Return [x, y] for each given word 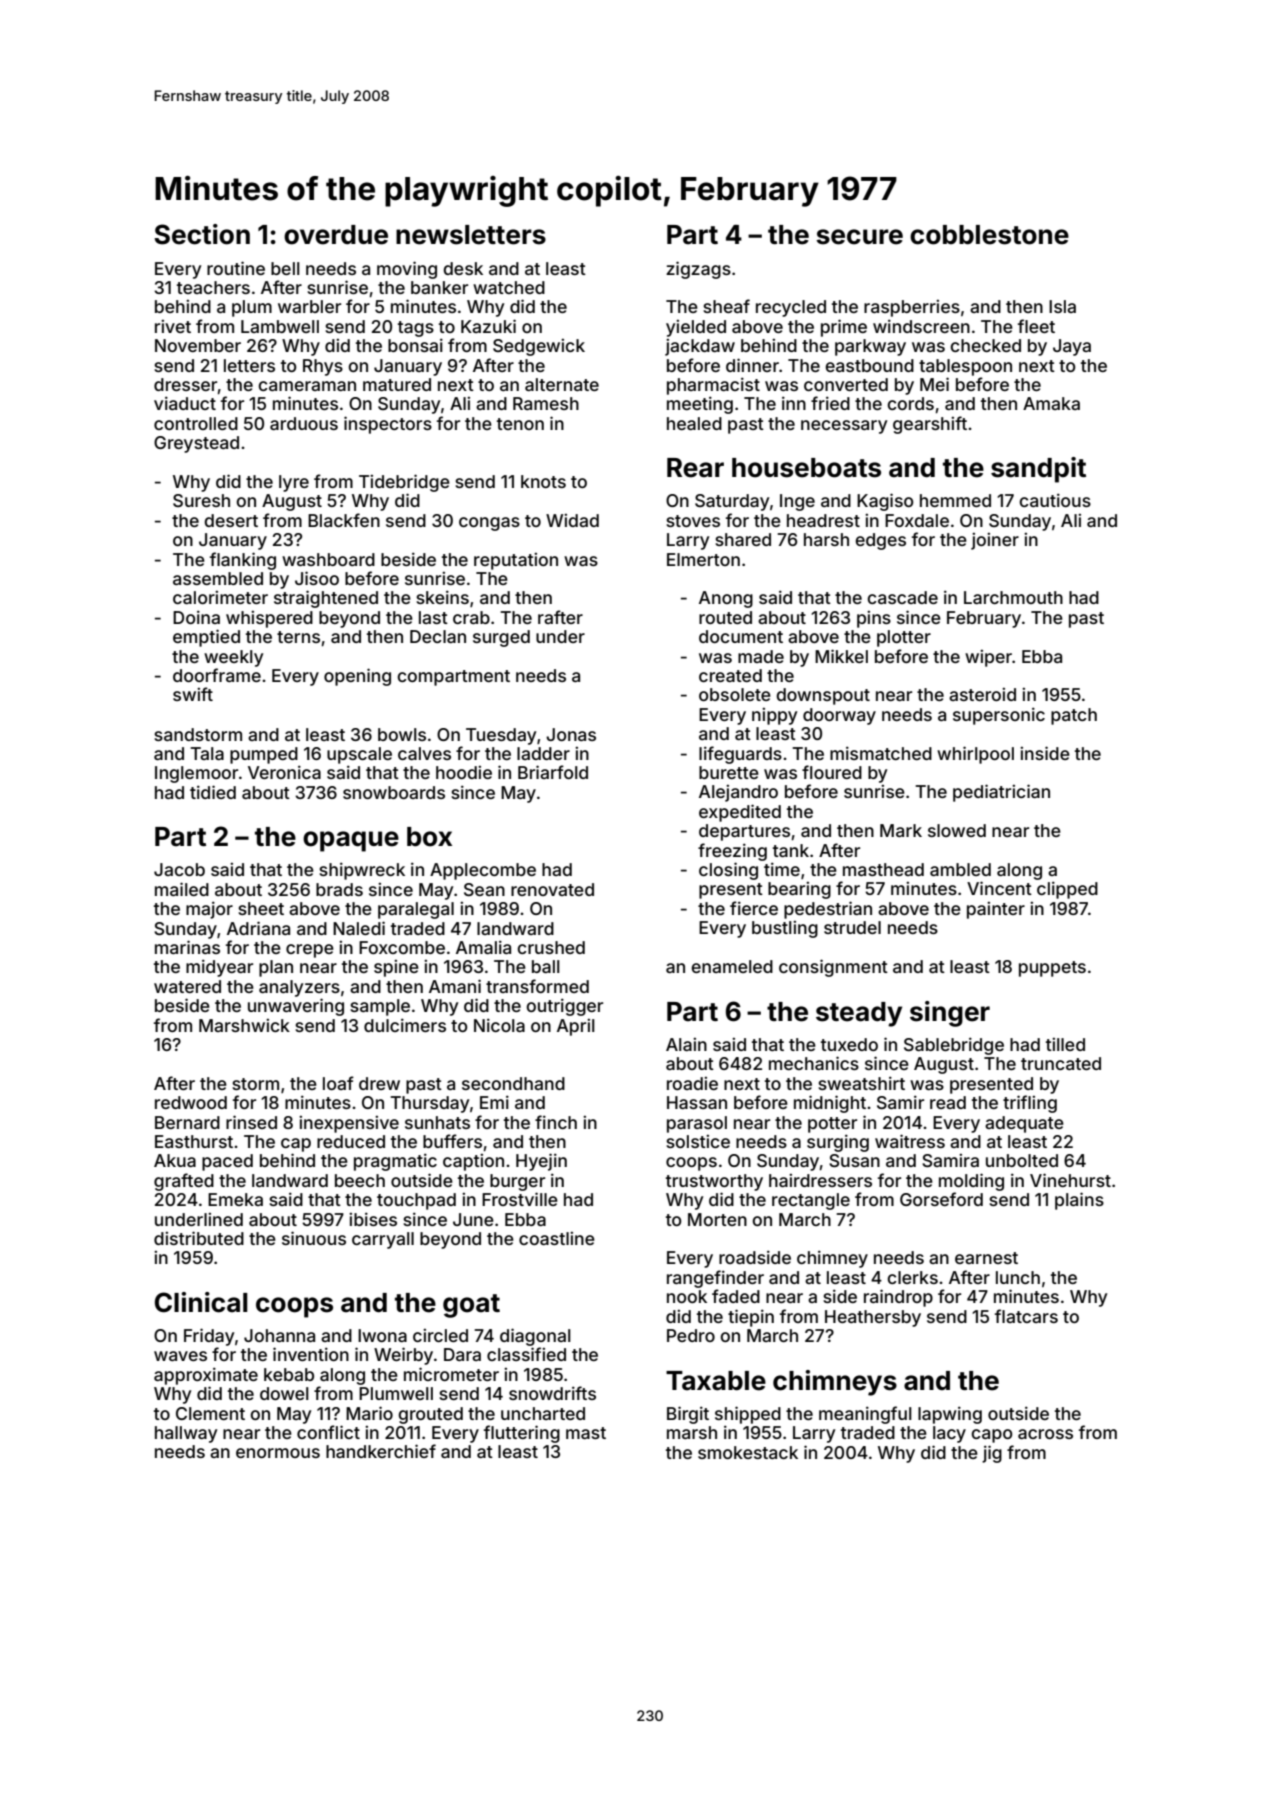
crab [471, 617]
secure [859, 237]
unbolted [1022, 1160]
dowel [284, 1393]
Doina [196, 617]
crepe [310, 951]
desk [463, 268]
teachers [213, 287]
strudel [852, 927]
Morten [717, 1219]
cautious [1055, 500]
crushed [551, 947]
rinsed [251, 1122]
